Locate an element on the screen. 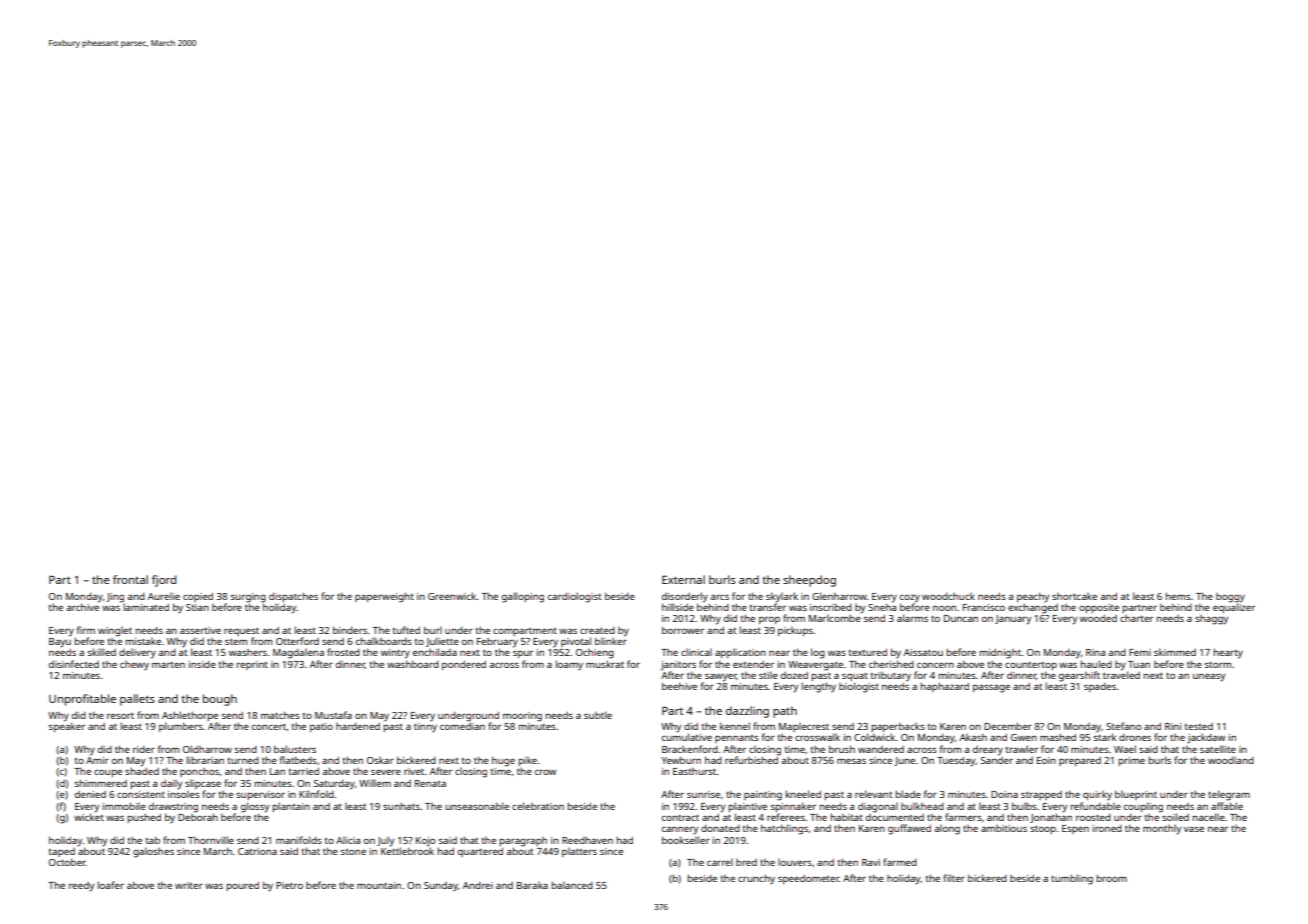 The image size is (1308, 924). Deborah is located at coordinates (198, 817).
